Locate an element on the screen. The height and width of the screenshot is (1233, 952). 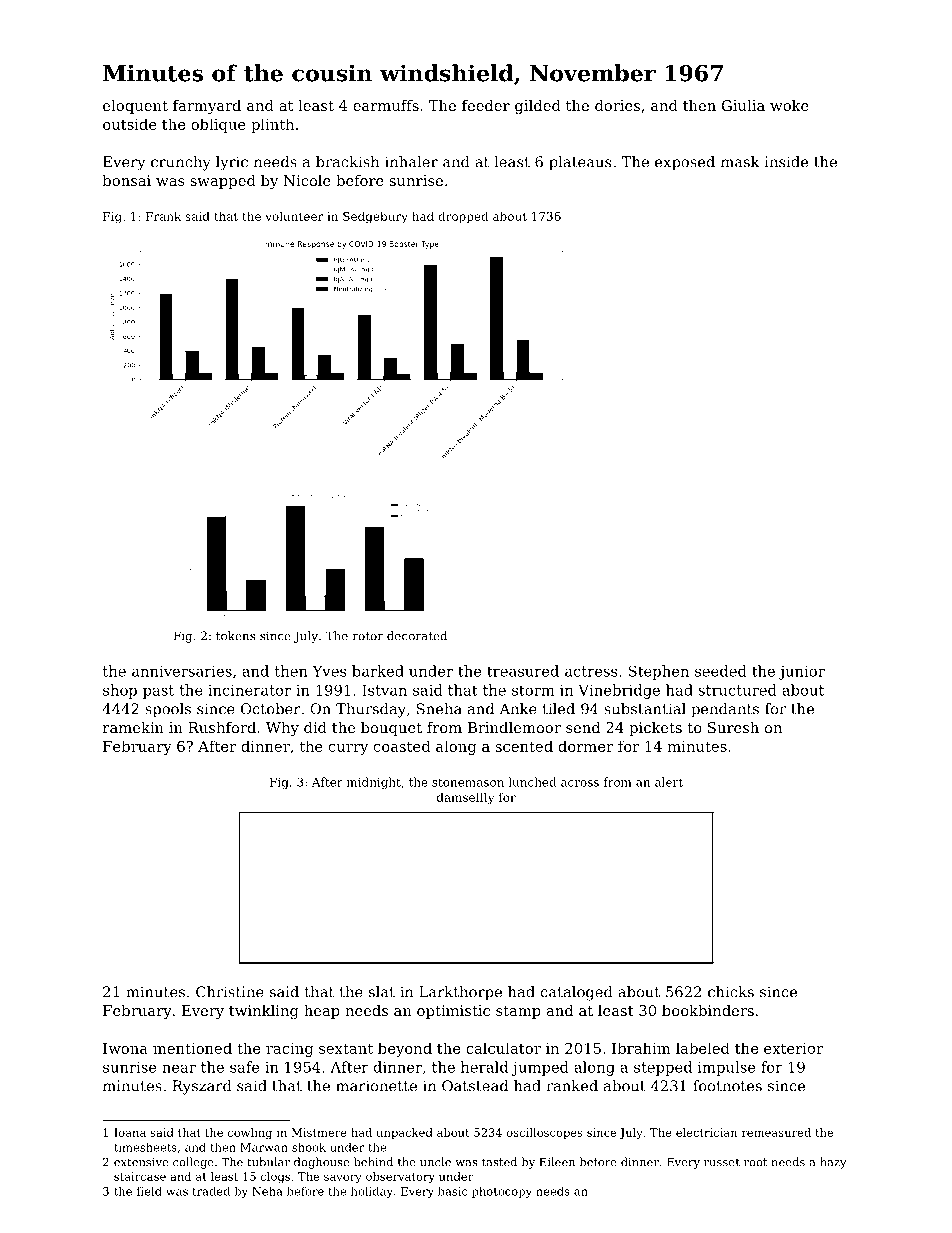
tokens is located at coordinates (235, 636).
